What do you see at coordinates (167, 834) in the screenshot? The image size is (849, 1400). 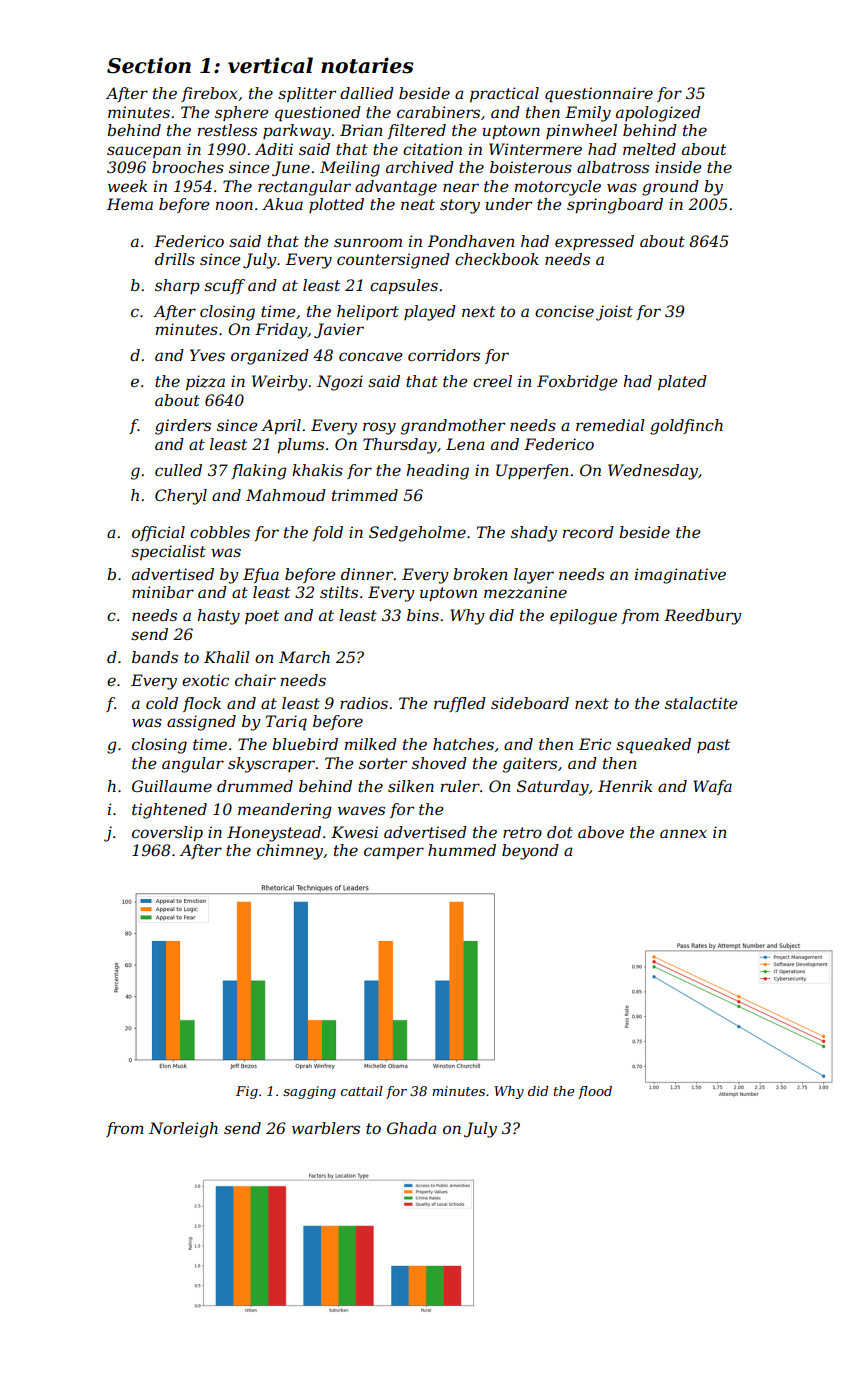 I see `coverslip` at bounding box center [167, 834].
